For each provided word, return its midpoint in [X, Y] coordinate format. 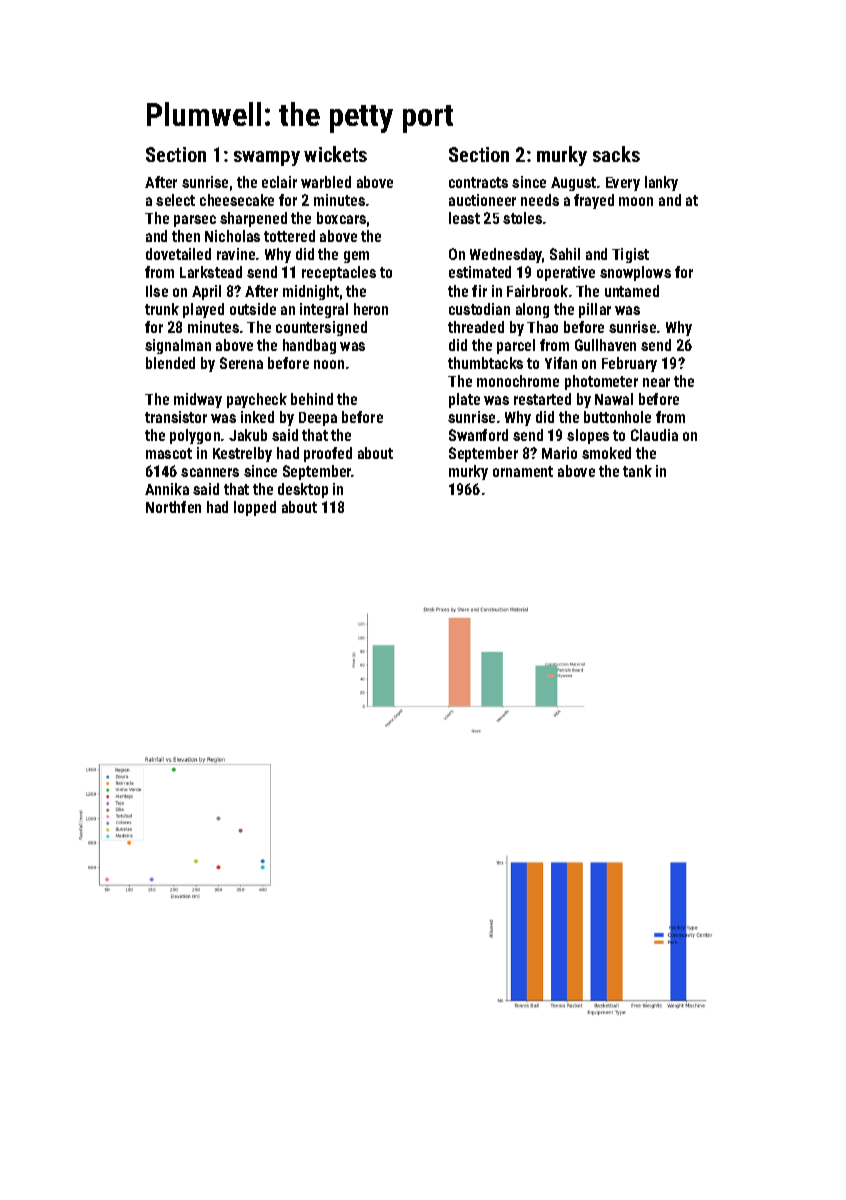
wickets [335, 154]
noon [329, 364]
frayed [594, 201]
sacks [616, 154]
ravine [236, 254]
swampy [267, 158]
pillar [595, 310]
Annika [167, 489]
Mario [559, 453]
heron [371, 309]
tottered [289, 236]
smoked [606, 453]
